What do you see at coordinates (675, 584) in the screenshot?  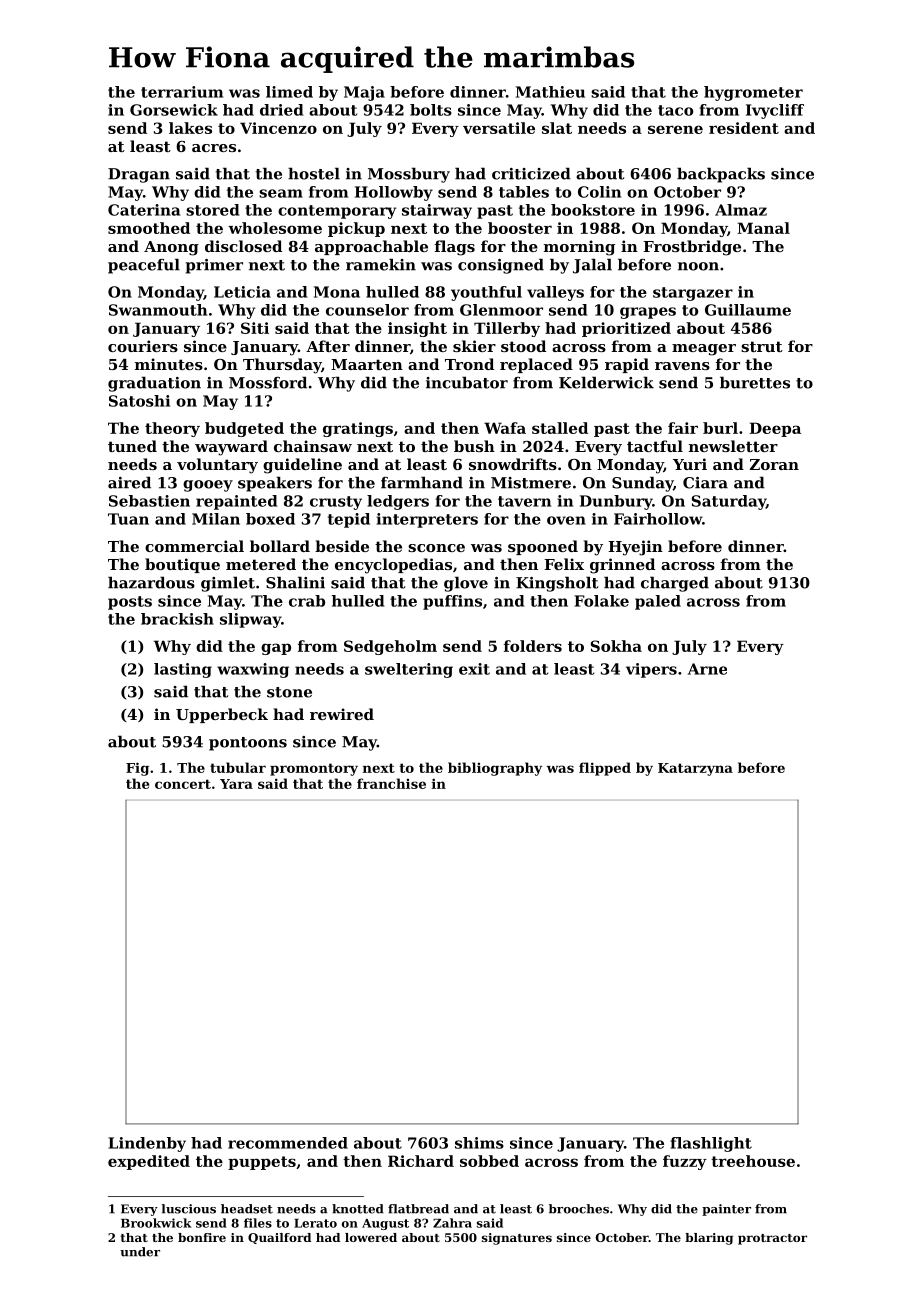 I see `charged` at bounding box center [675, 584].
